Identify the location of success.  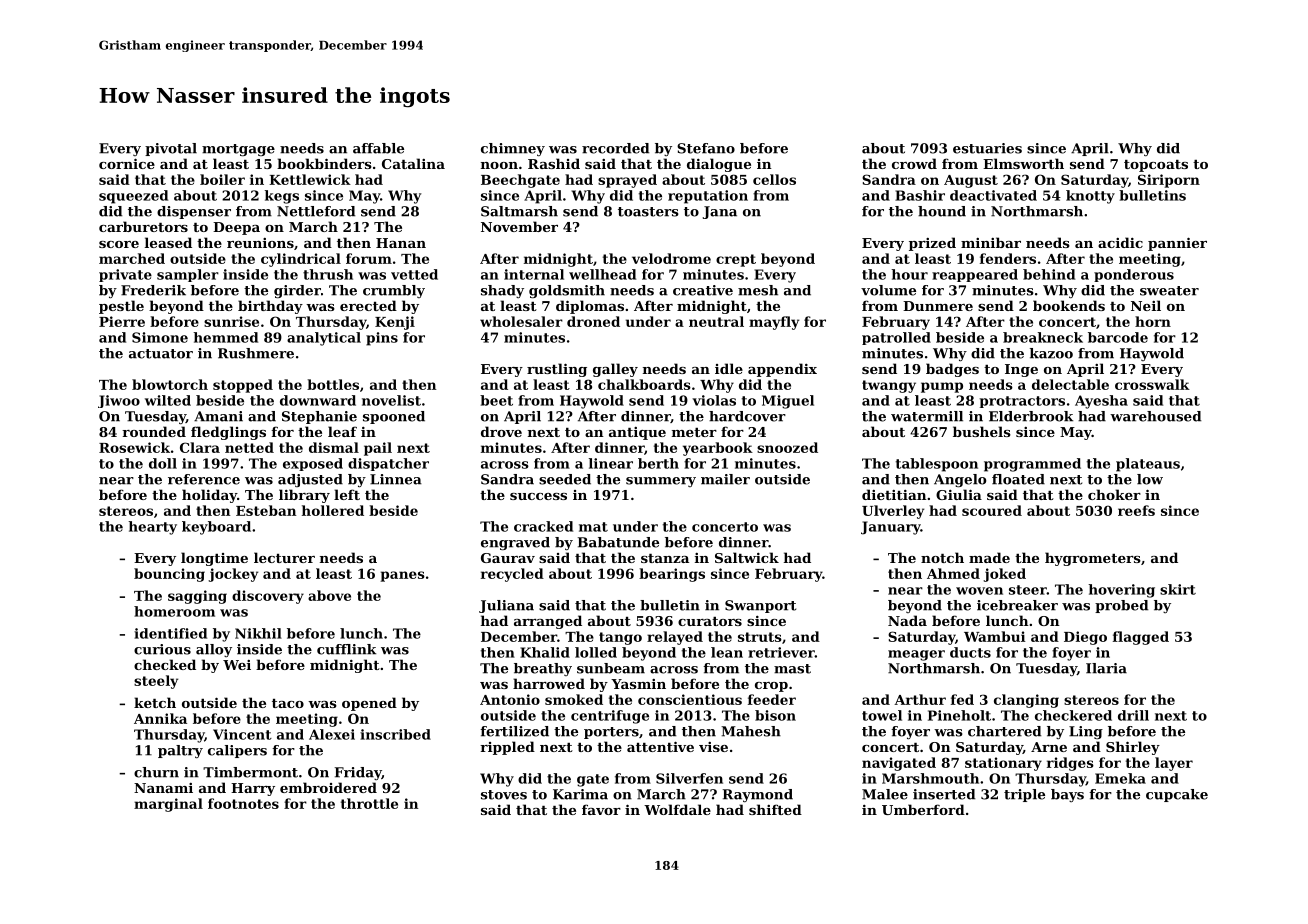
(538, 496).
